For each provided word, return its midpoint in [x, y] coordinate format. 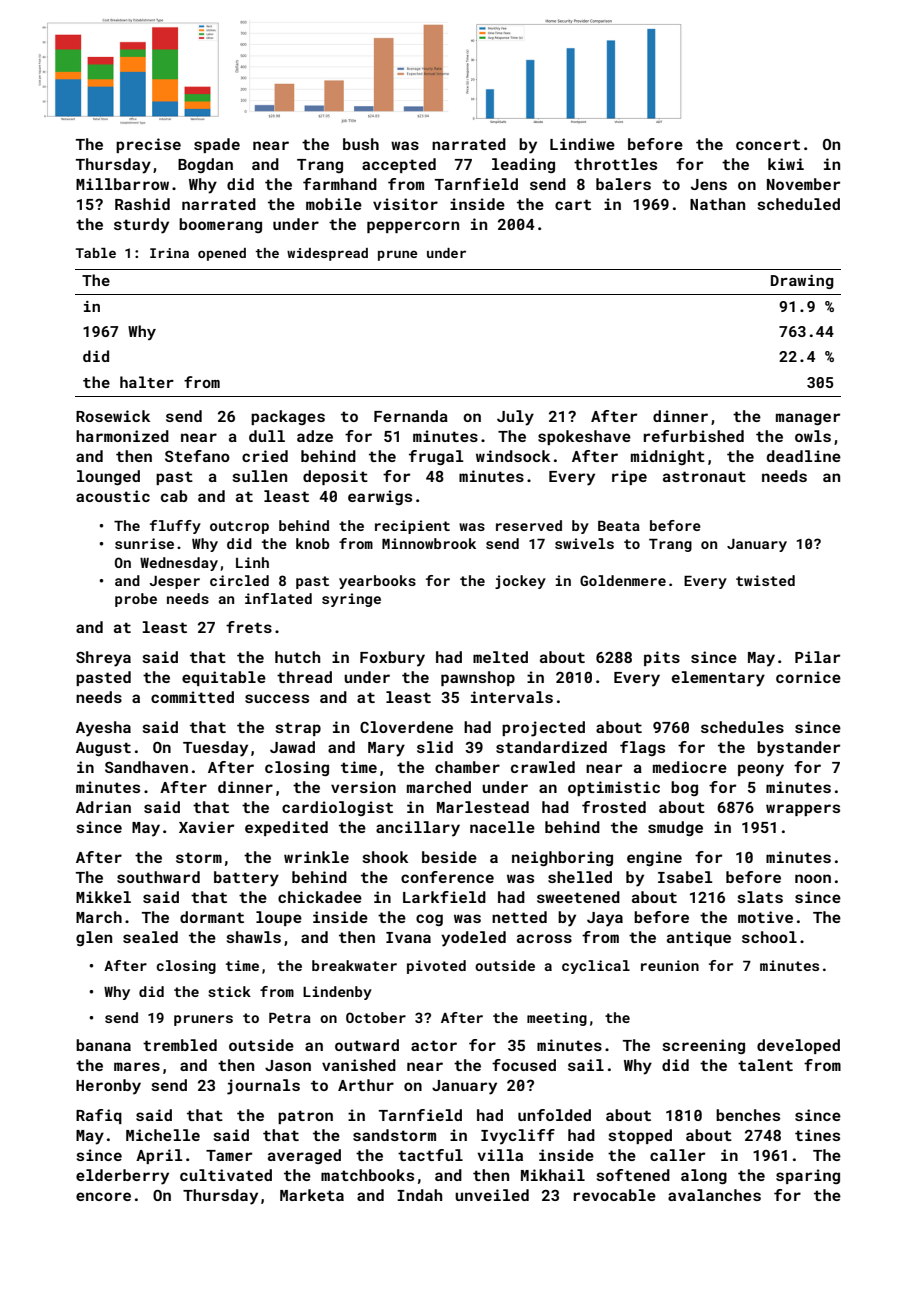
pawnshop [478, 678]
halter [147, 382]
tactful [430, 1155]
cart [573, 204]
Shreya [103, 659]
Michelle [163, 1135]
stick [229, 991]
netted [519, 917]
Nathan [717, 204]
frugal [436, 457]
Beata [619, 526]
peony [761, 770]
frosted [614, 807]
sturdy [141, 226]
